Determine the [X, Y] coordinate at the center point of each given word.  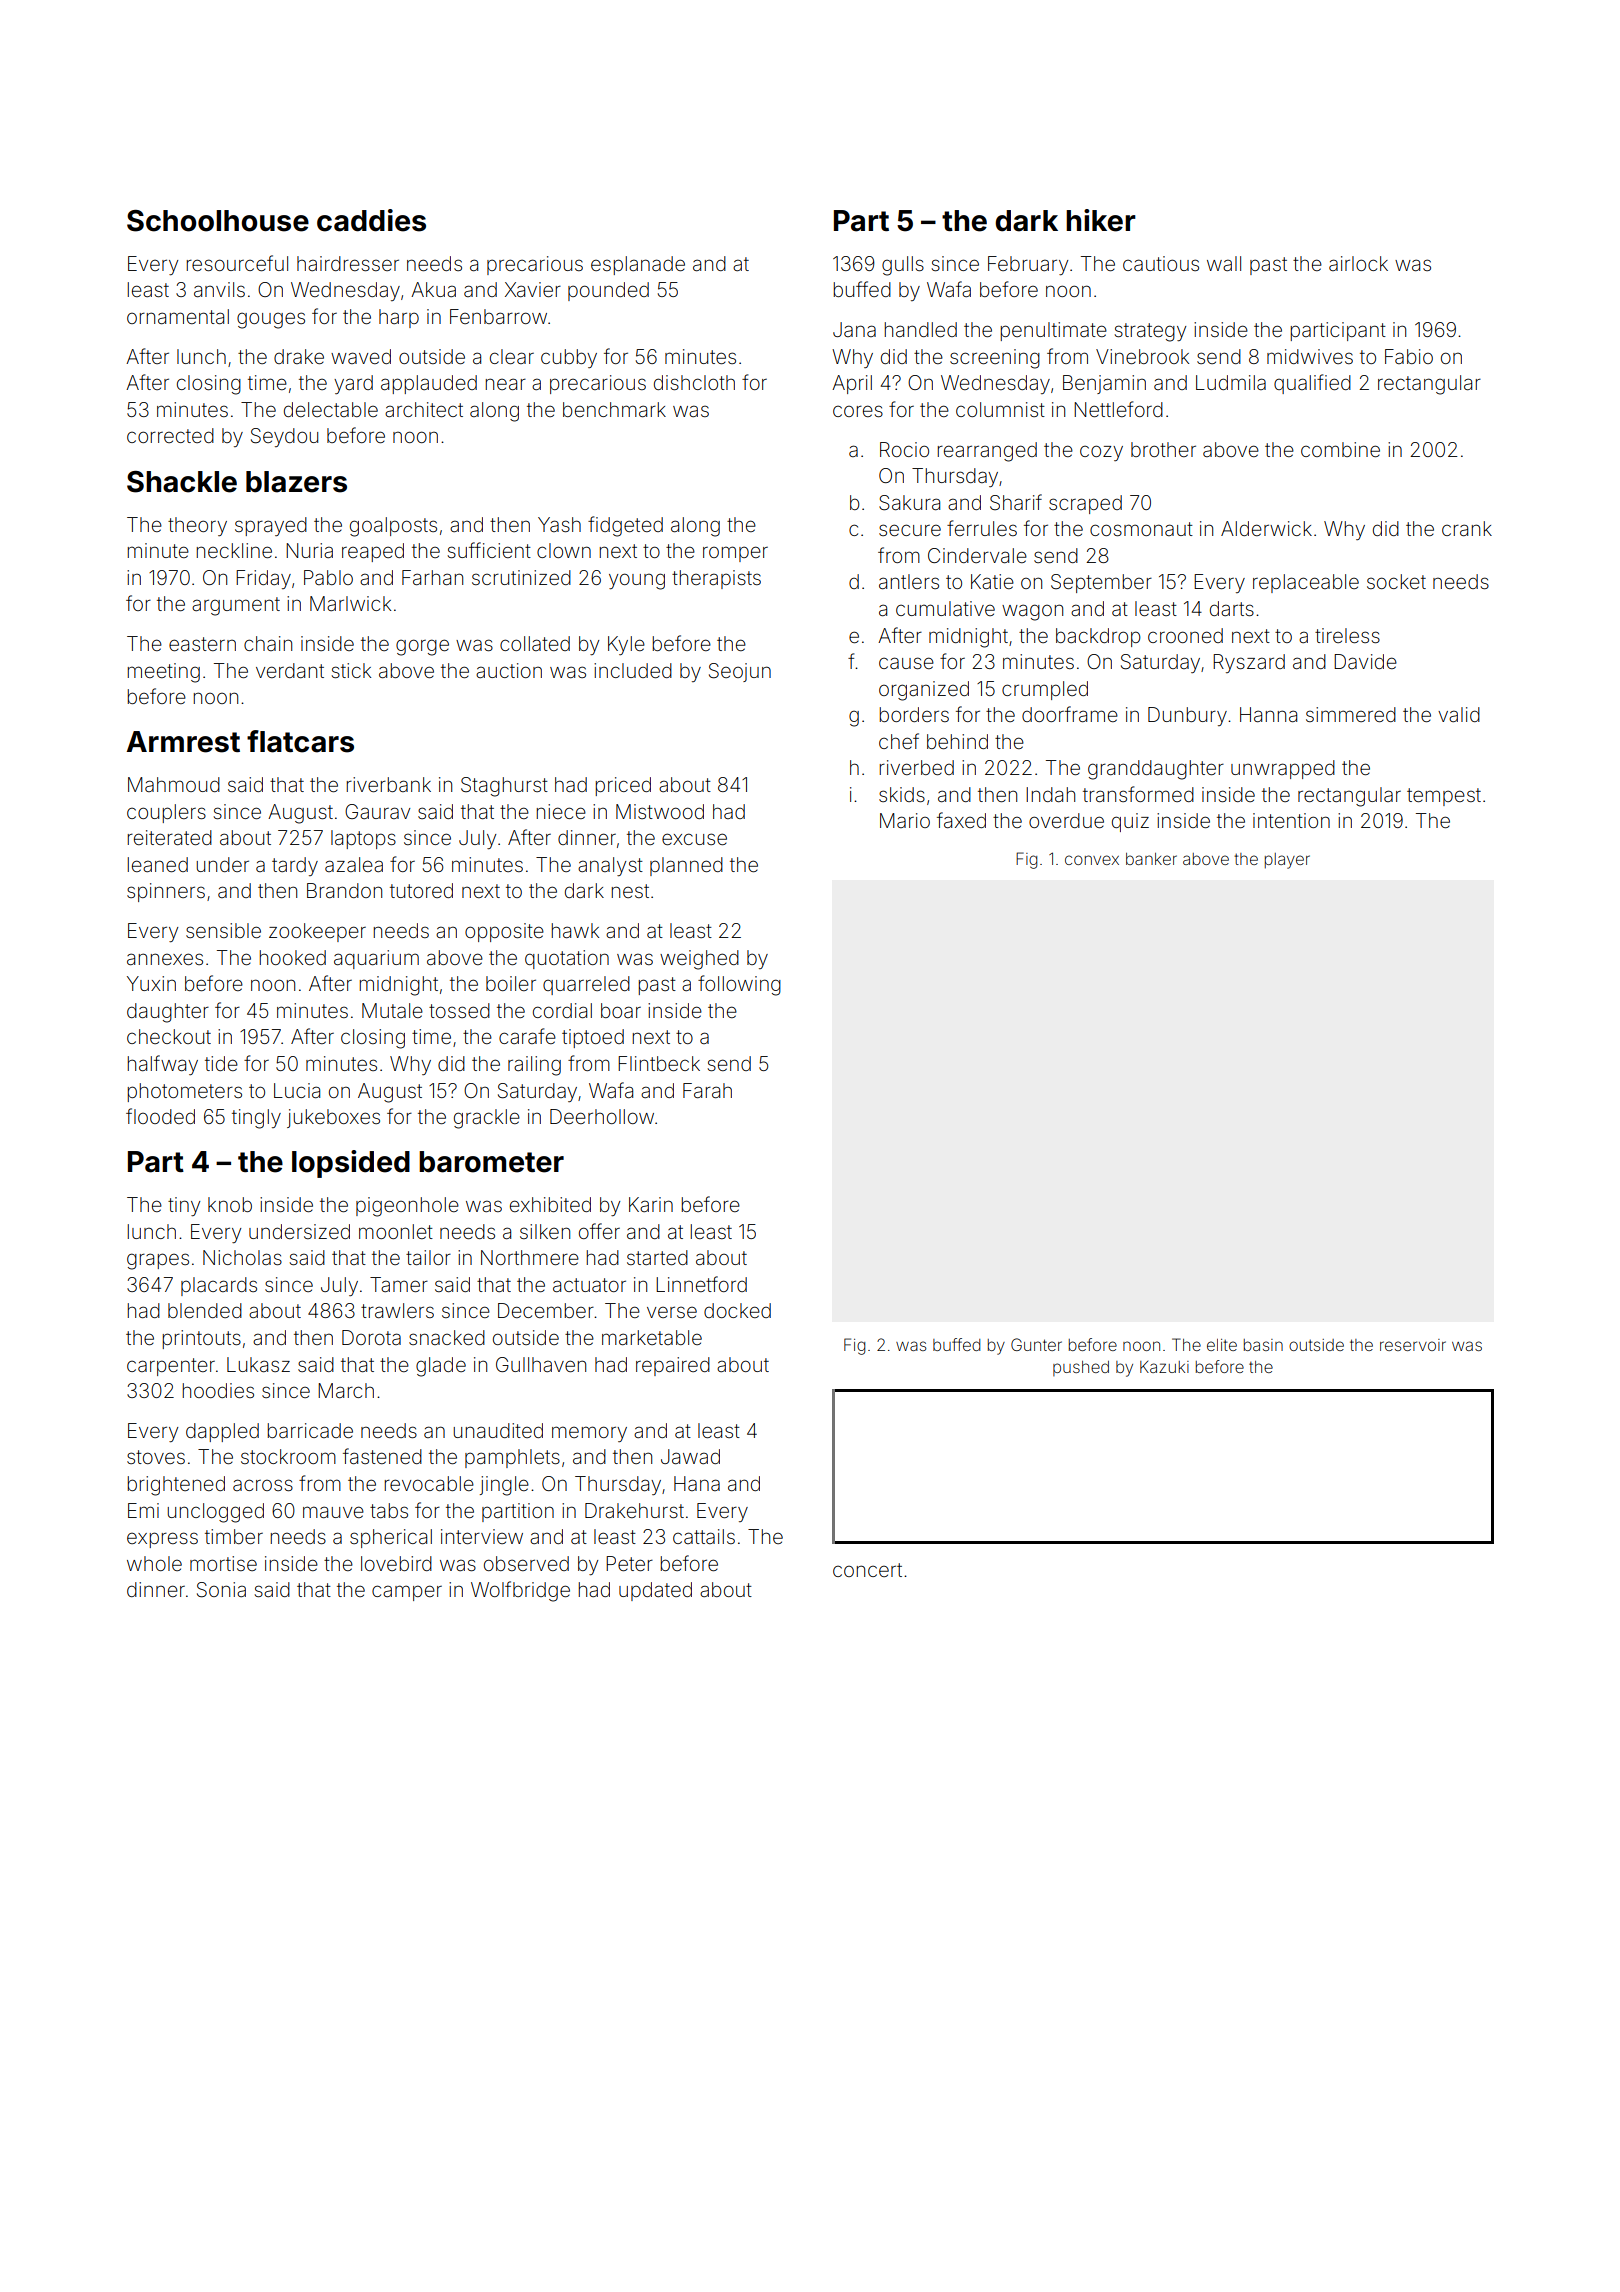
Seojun [740, 672]
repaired [673, 1366]
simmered [1351, 714]
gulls [903, 266]
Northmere [530, 1257]
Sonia [221, 1590]
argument [236, 606]
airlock [1358, 263]
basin [1263, 1345]
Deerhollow [602, 1116]
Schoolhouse [218, 221]
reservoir [1413, 1345]
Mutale [392, 1010]
